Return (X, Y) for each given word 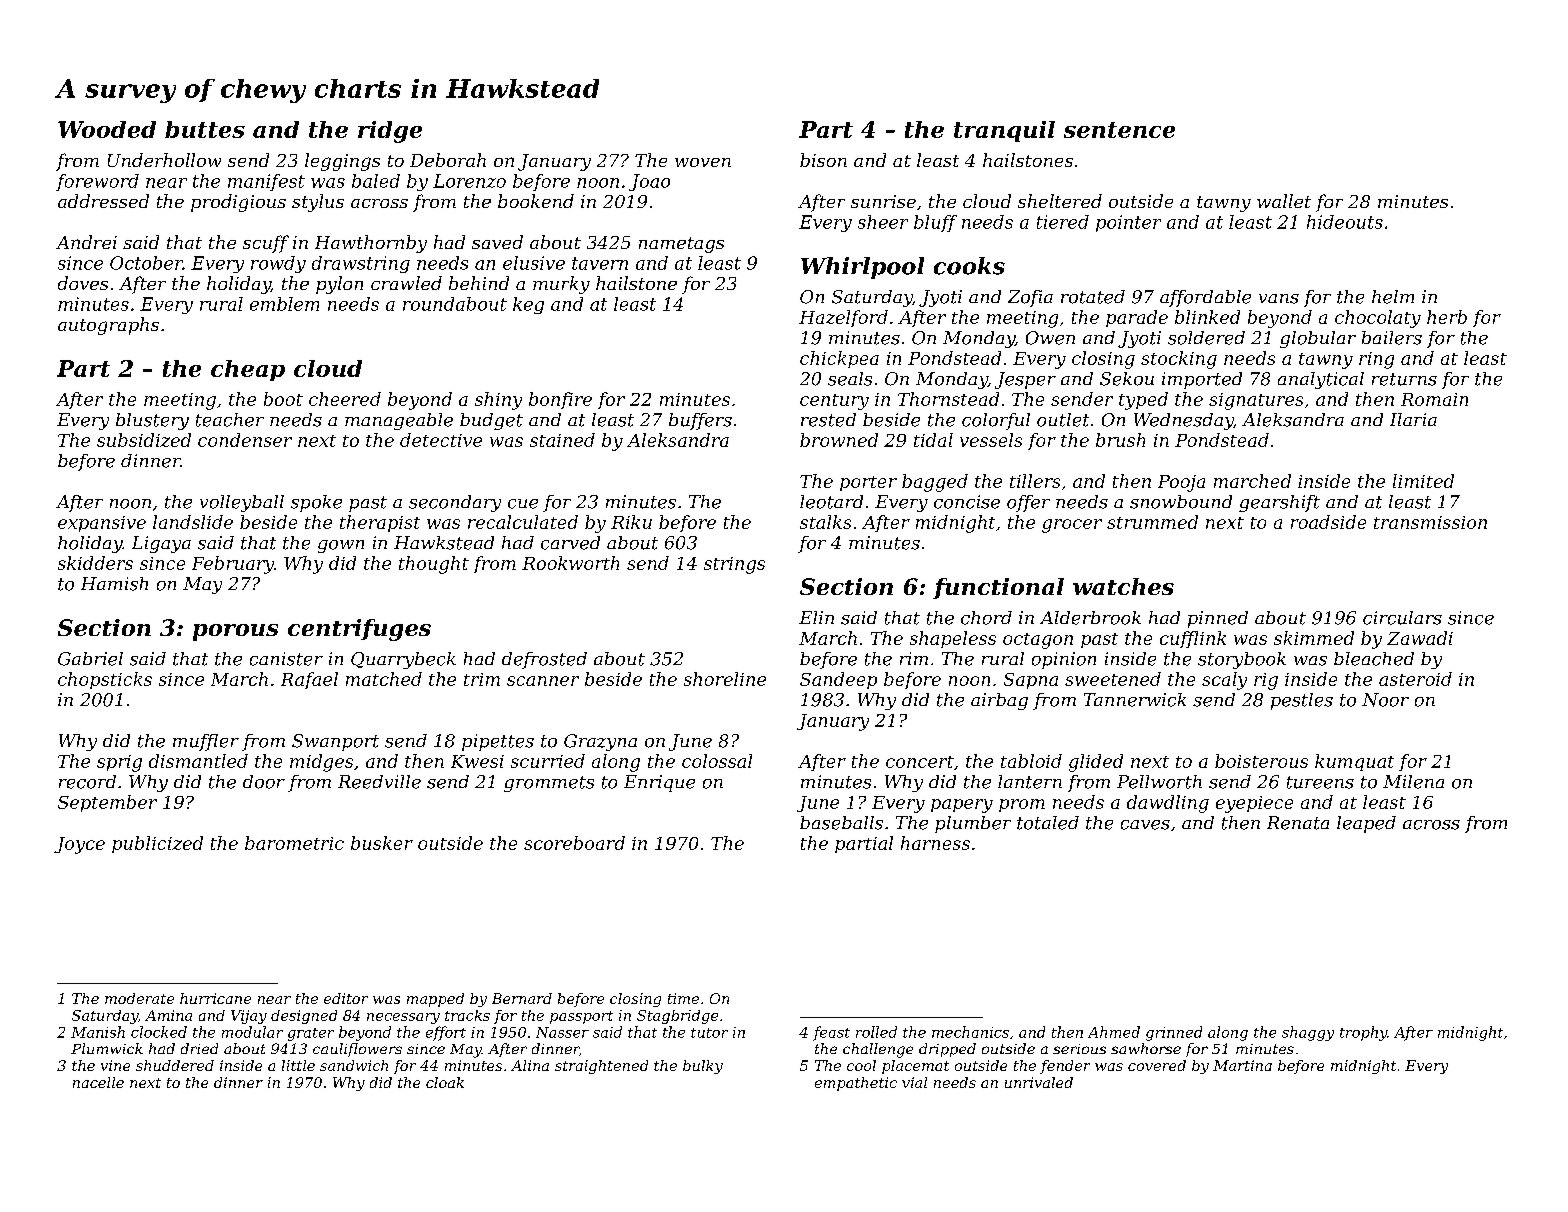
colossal (717, 761)
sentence (1119, 130)
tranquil (1004, 131)
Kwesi (477, 761)
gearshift (1279, 503)
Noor (1385, 700)
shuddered (175, 1065)
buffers (700, 421)
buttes (205, 129)
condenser (245, 440)
